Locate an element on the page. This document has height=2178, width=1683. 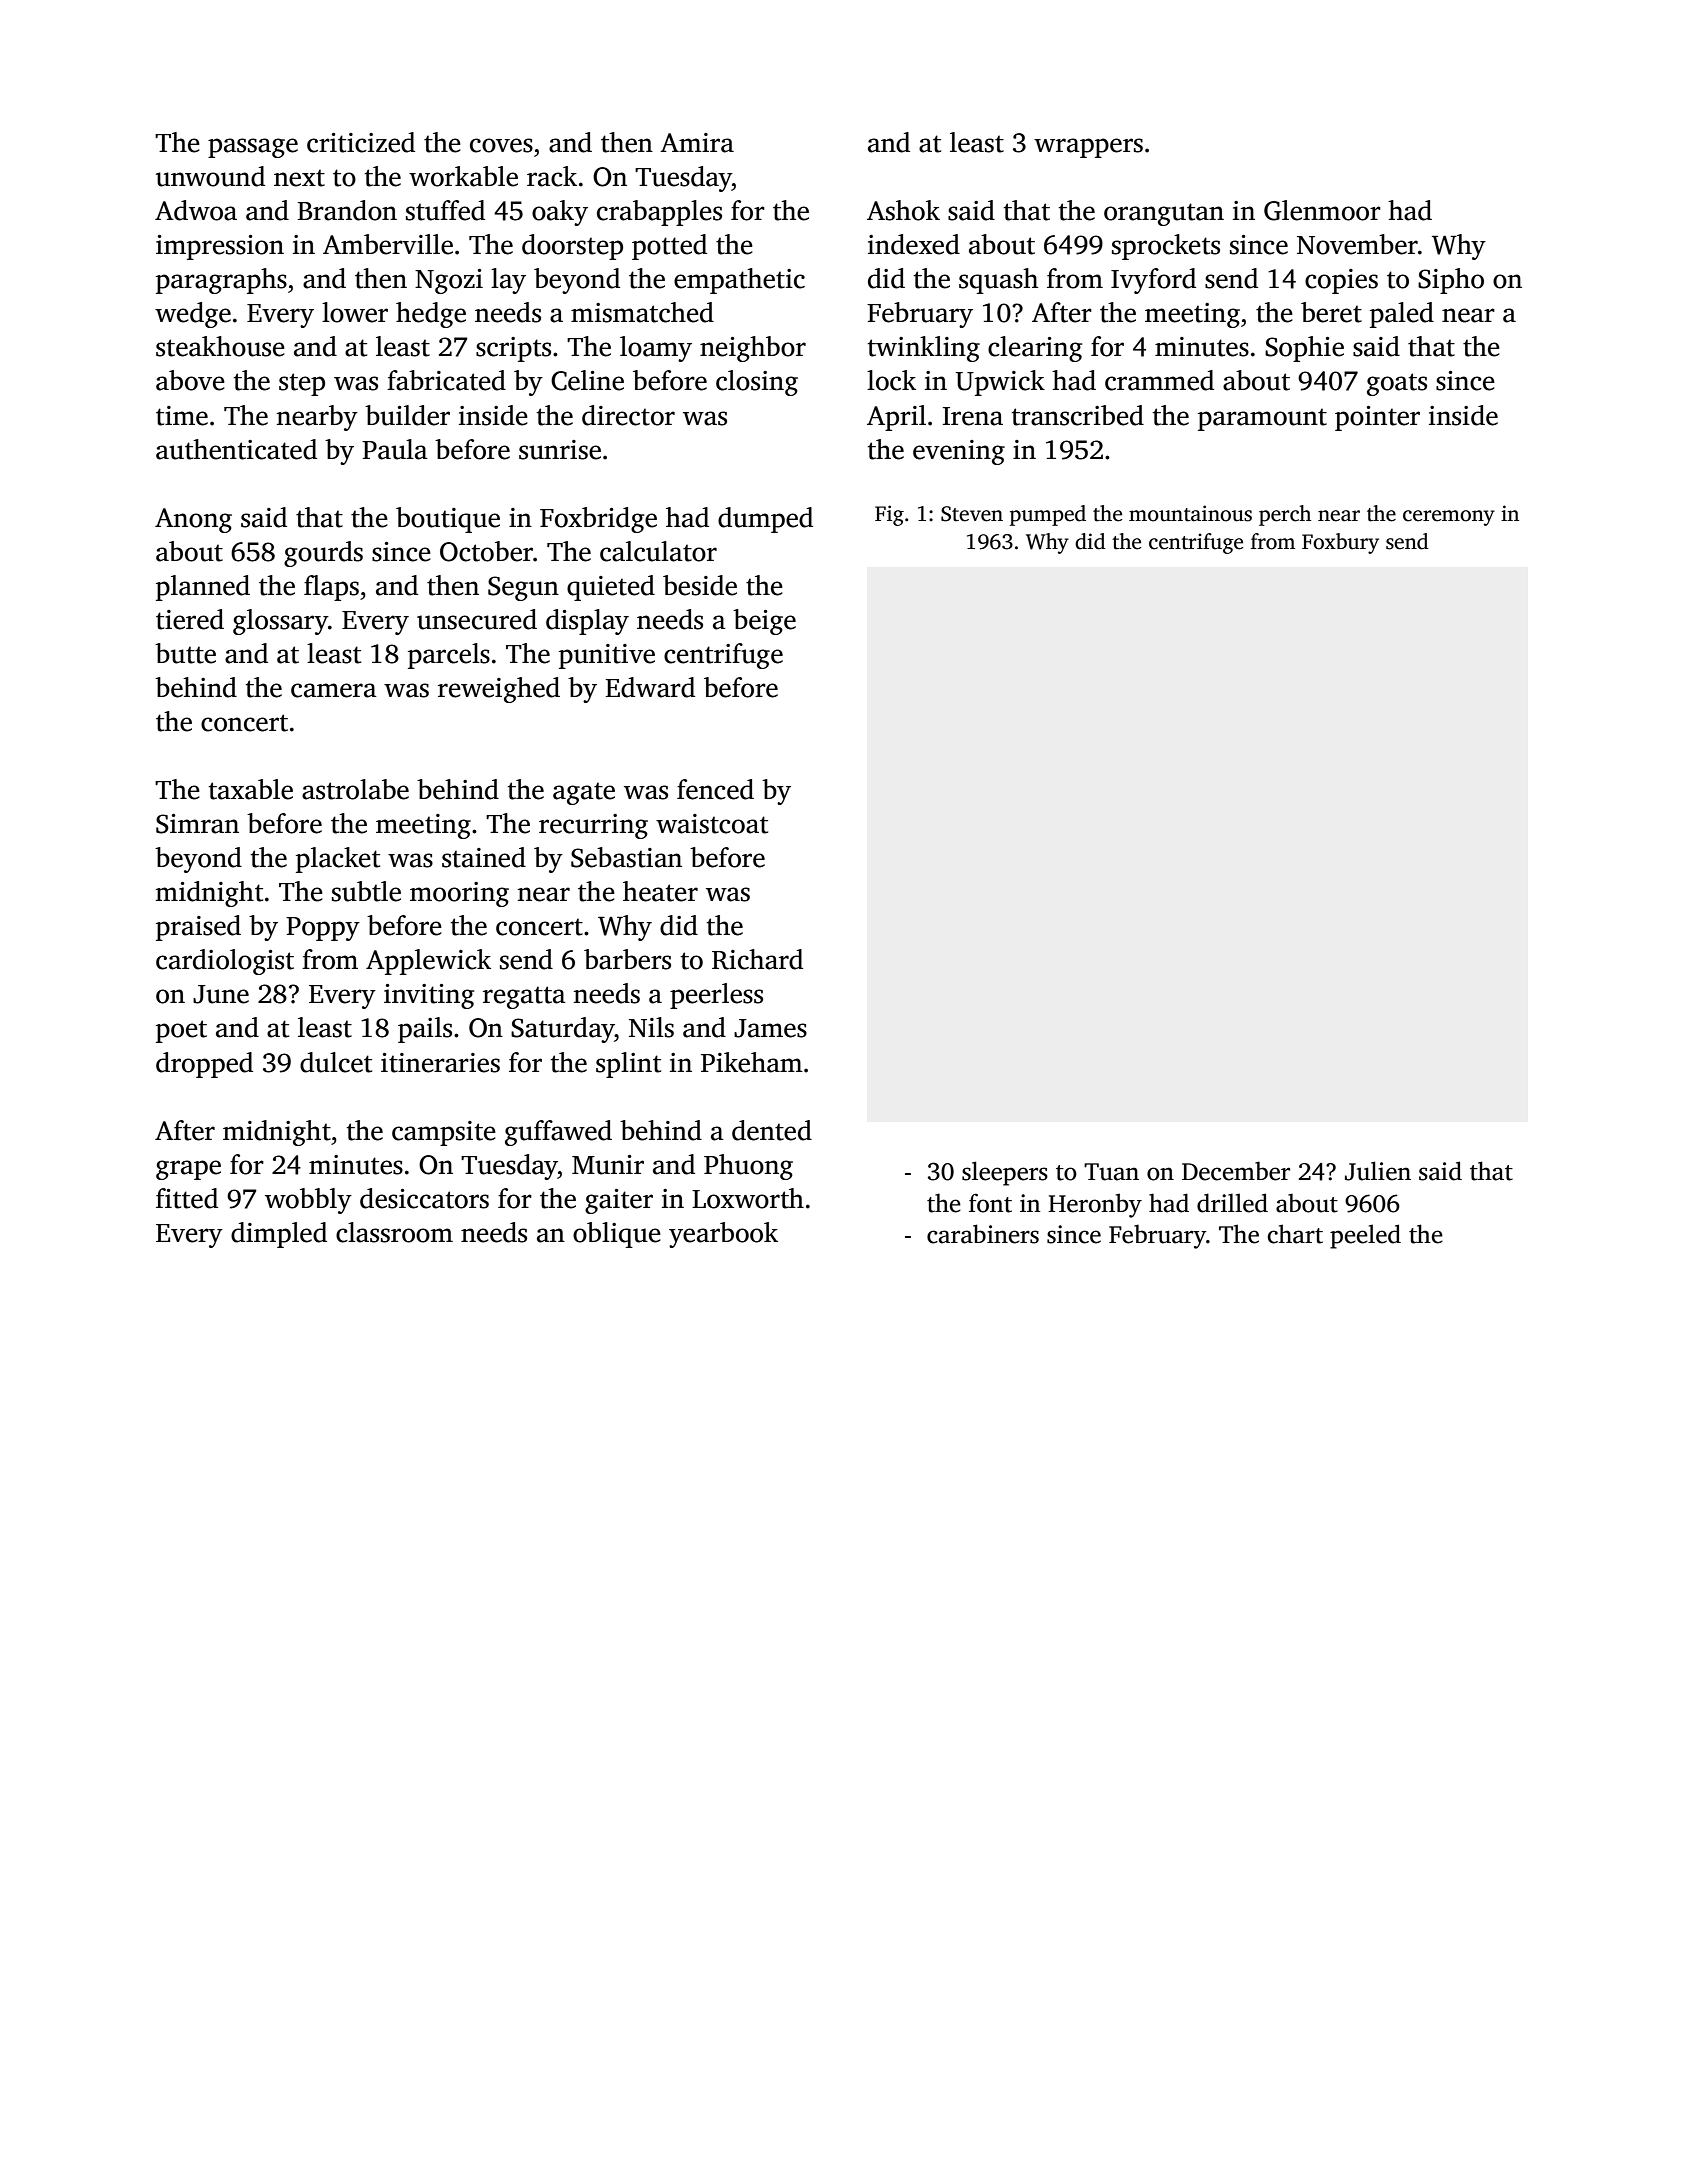
Ashok is located at coordinates (903, 210).
